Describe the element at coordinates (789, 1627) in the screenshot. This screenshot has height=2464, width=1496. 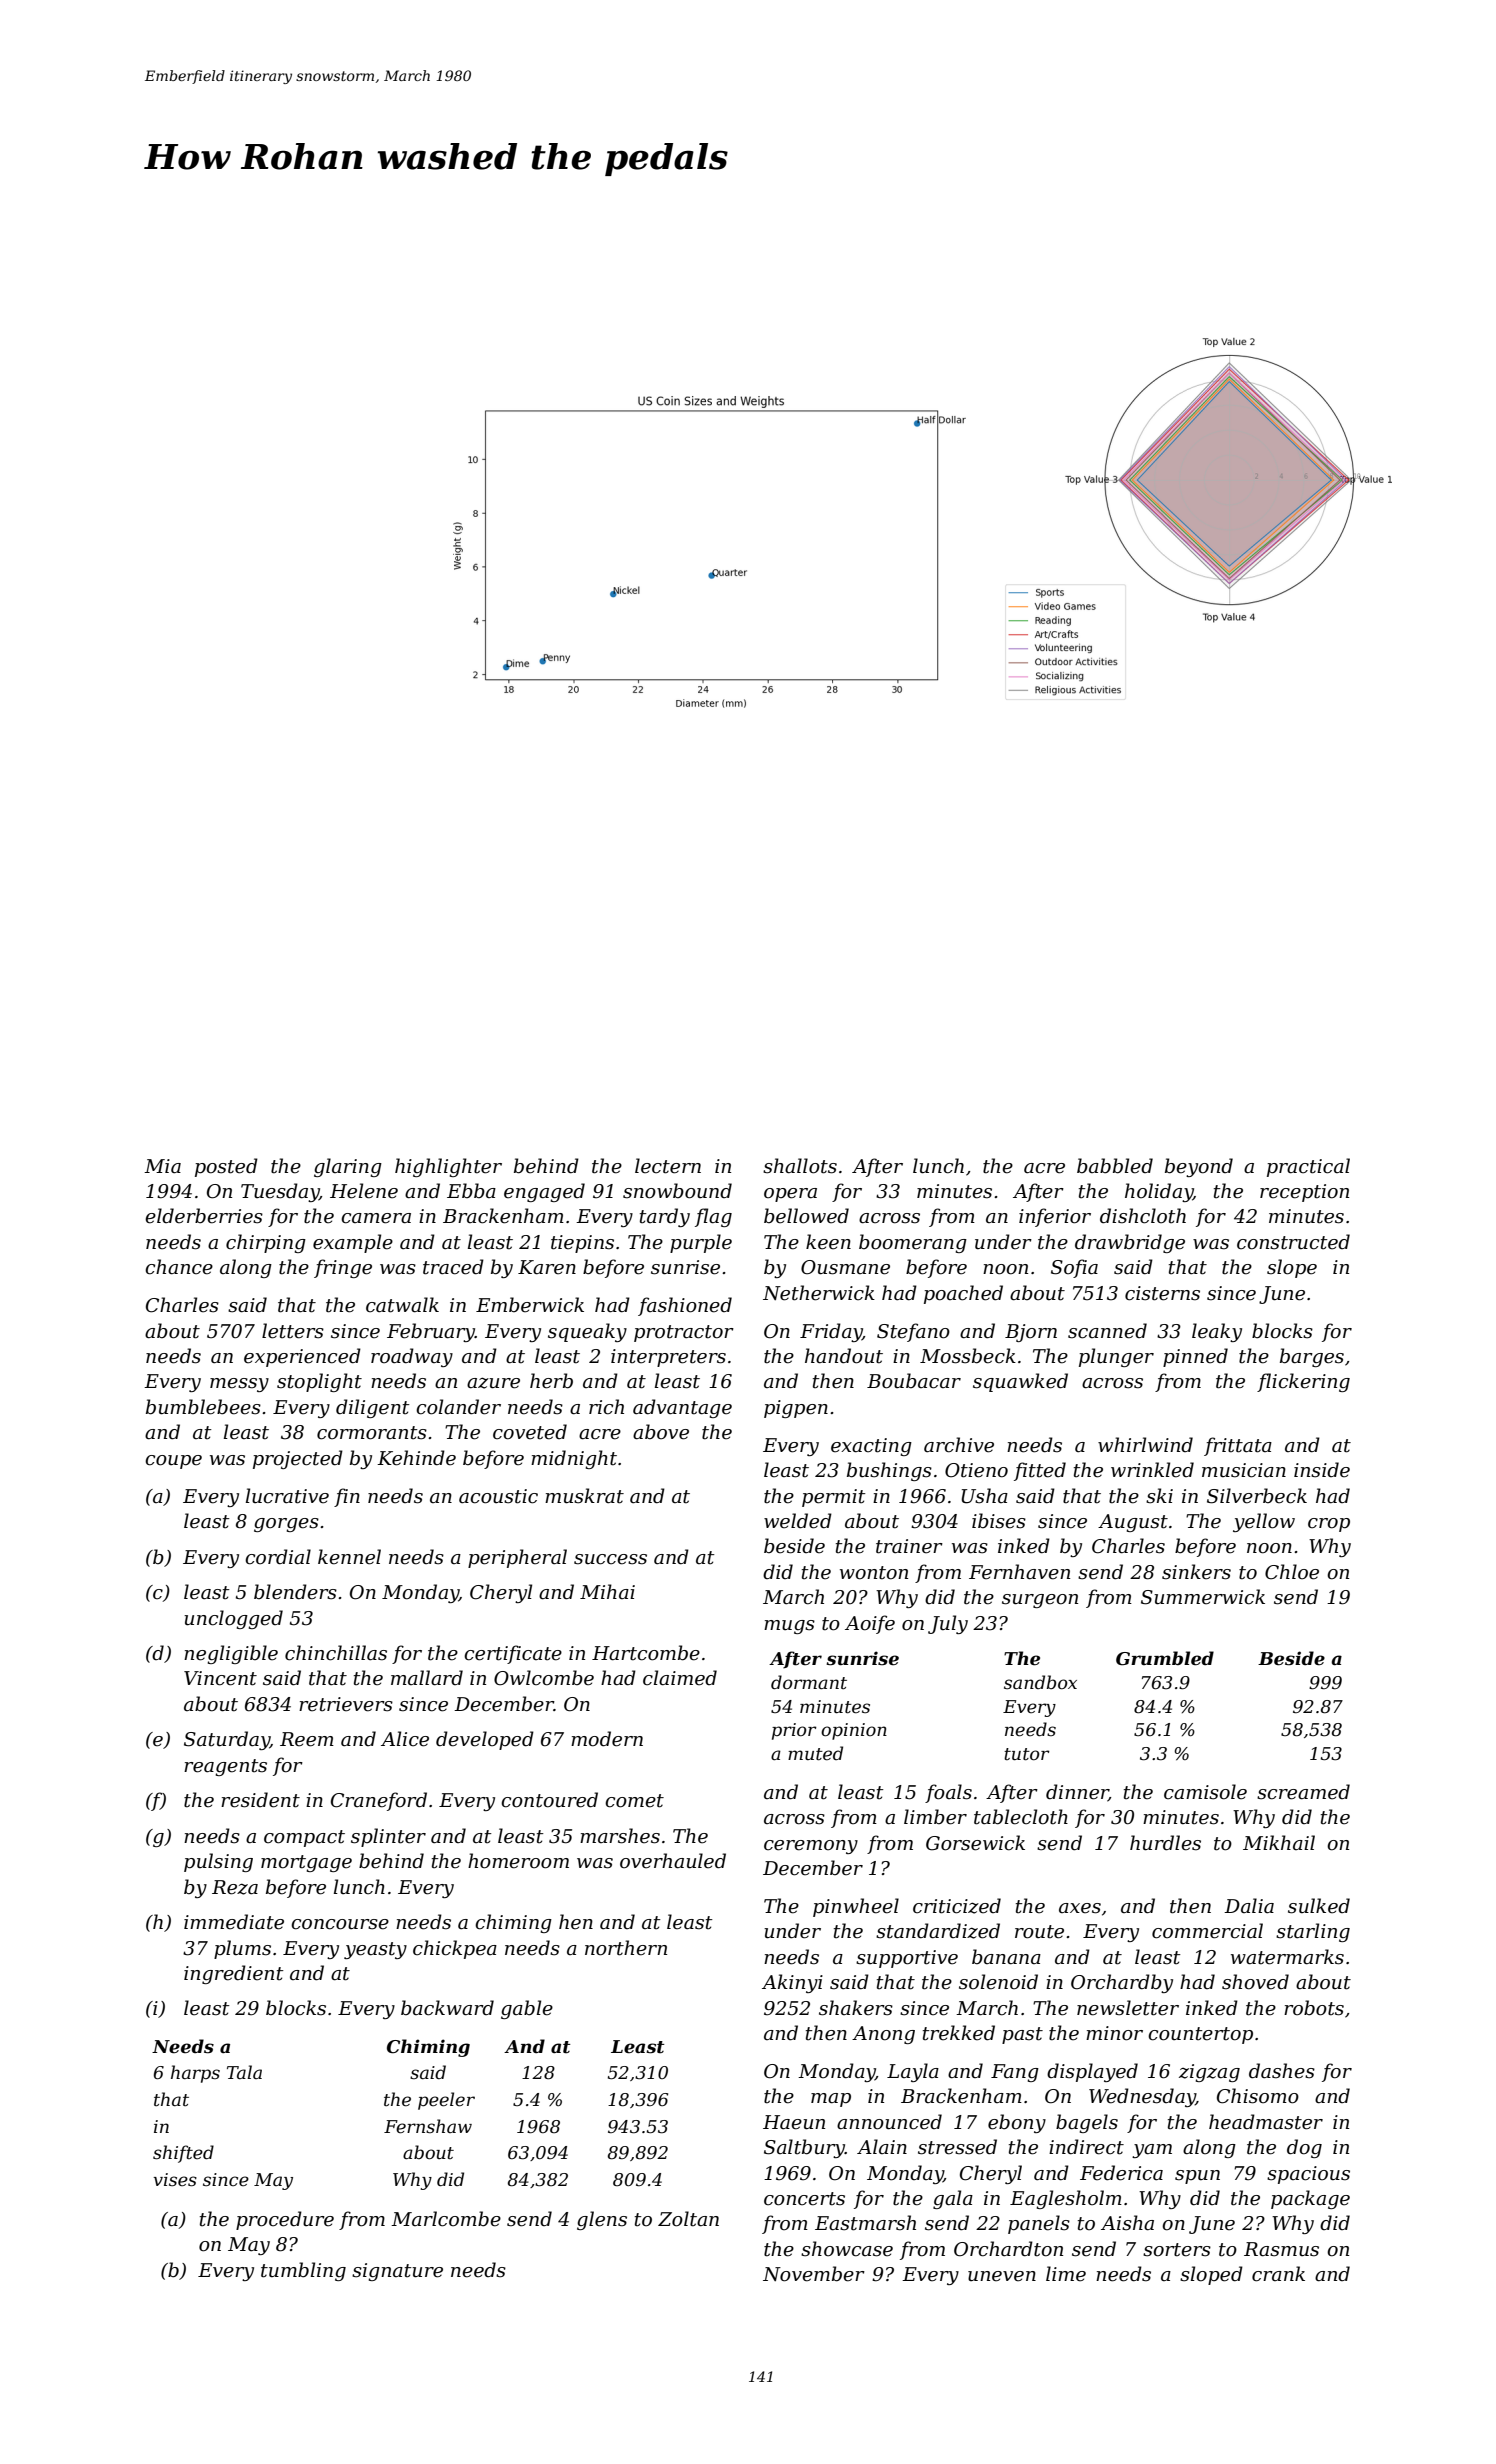
I see `mugs` at that location.
